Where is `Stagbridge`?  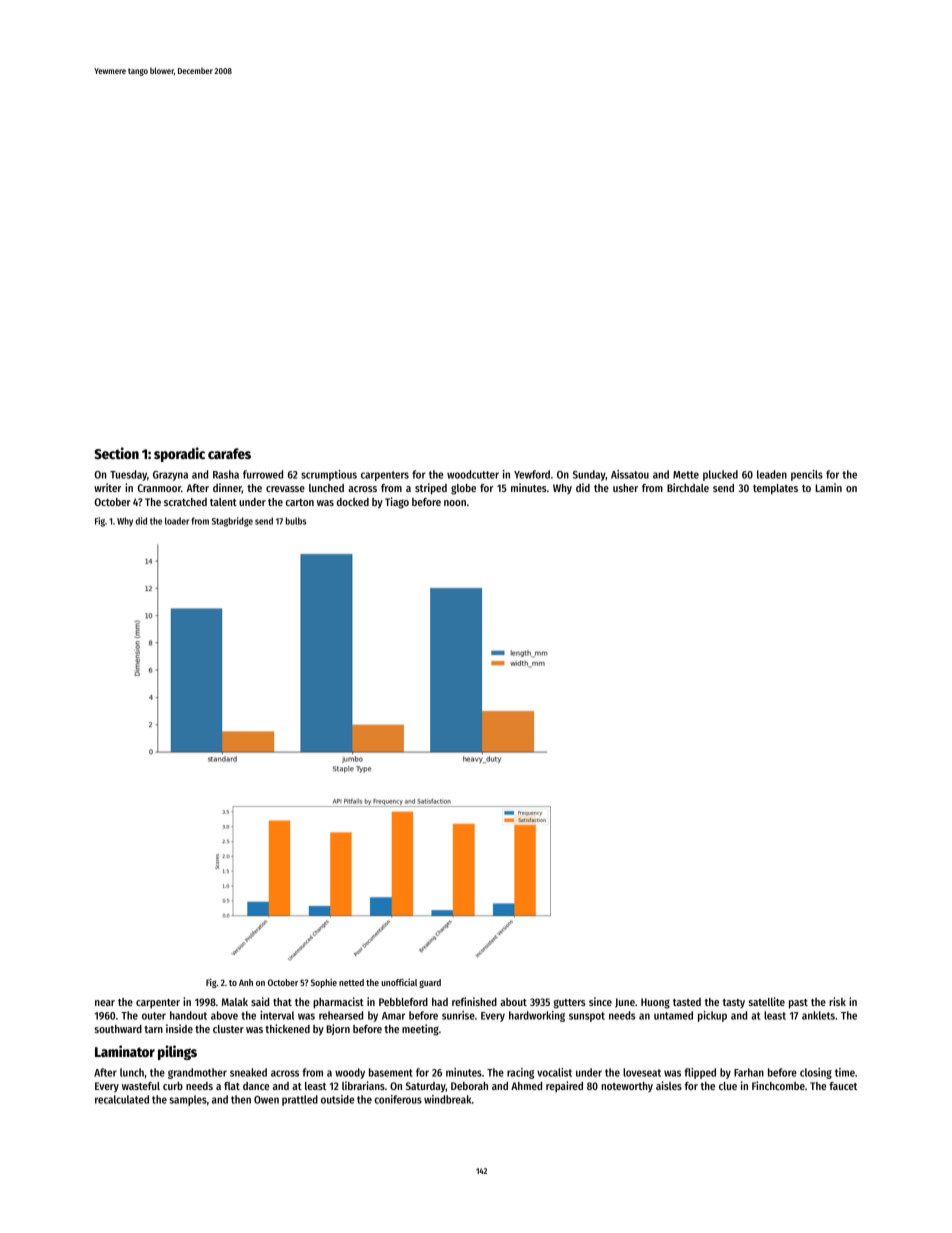
Stagbridge is located at coordinates (232, 522).
